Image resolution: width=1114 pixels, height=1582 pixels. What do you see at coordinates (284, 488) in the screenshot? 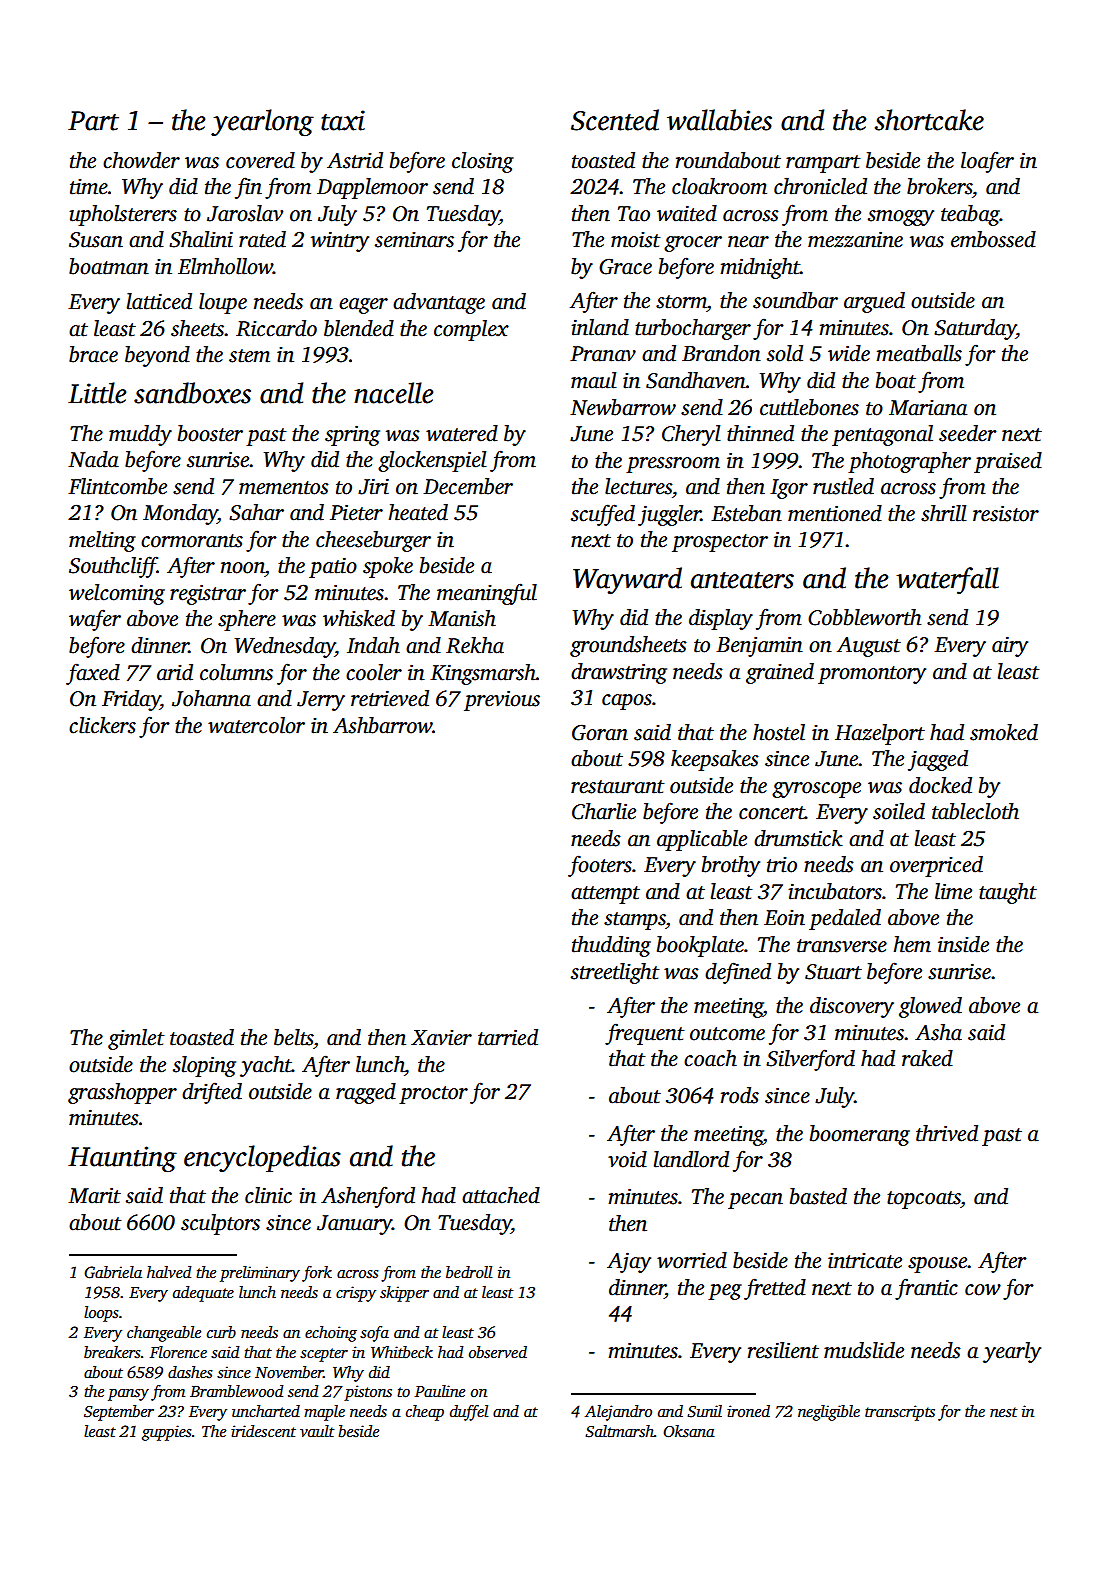
I see `mementos` at bounding box center [284, 488].
